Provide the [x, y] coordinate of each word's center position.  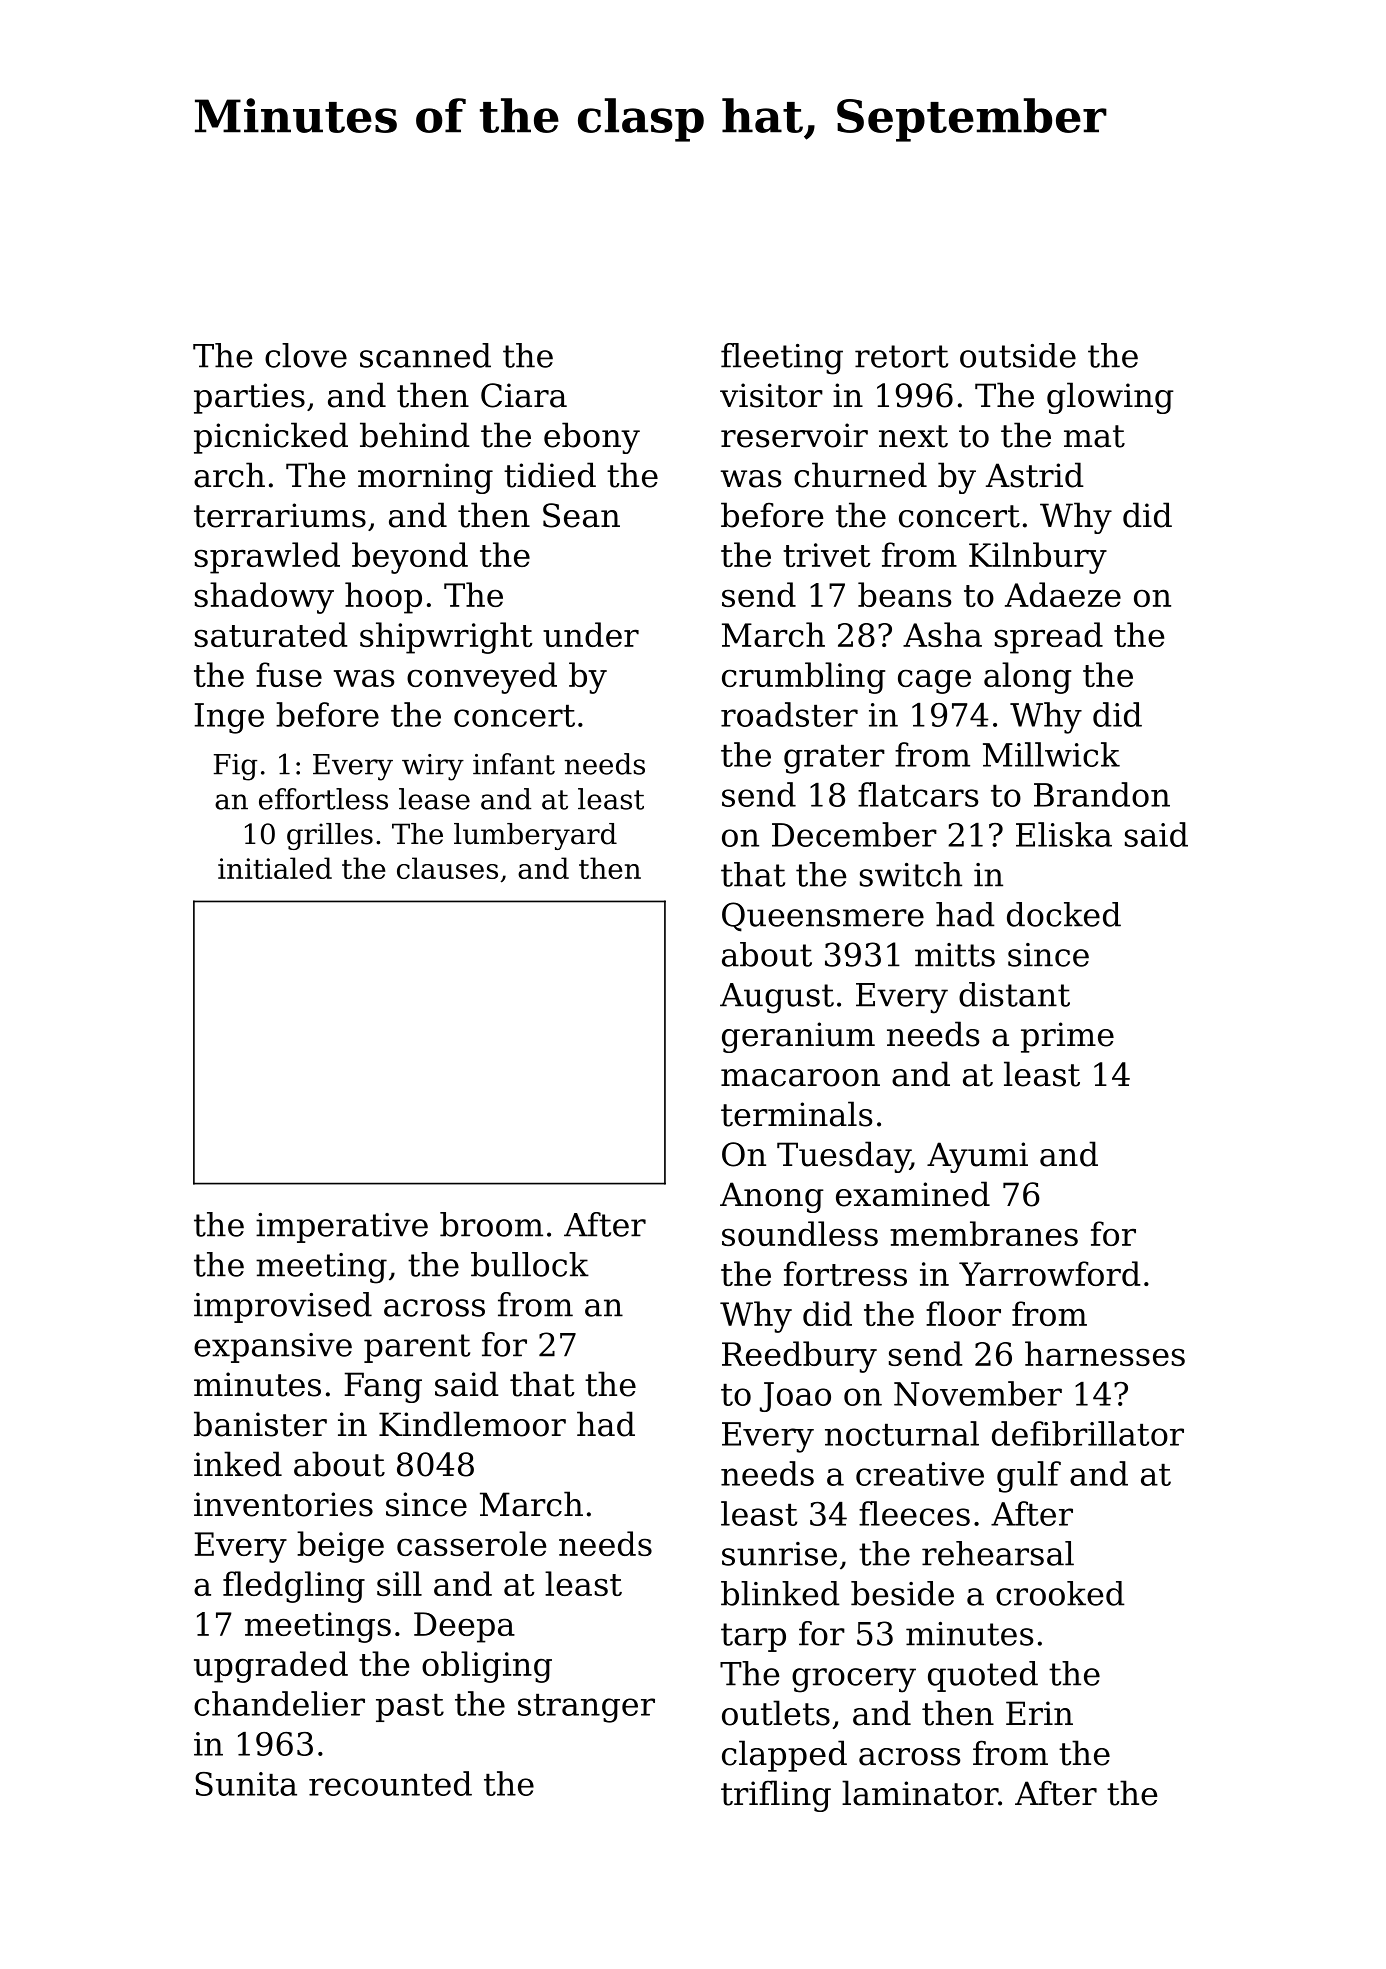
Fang [383, 1387]
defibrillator [1088, 1433]
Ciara [524, 395]
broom [491, 1224]
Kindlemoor [472, 1424]
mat [1094, 436]
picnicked [271, 438]
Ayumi [977, 1157]
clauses [447, 868]
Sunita [246, 1784]
